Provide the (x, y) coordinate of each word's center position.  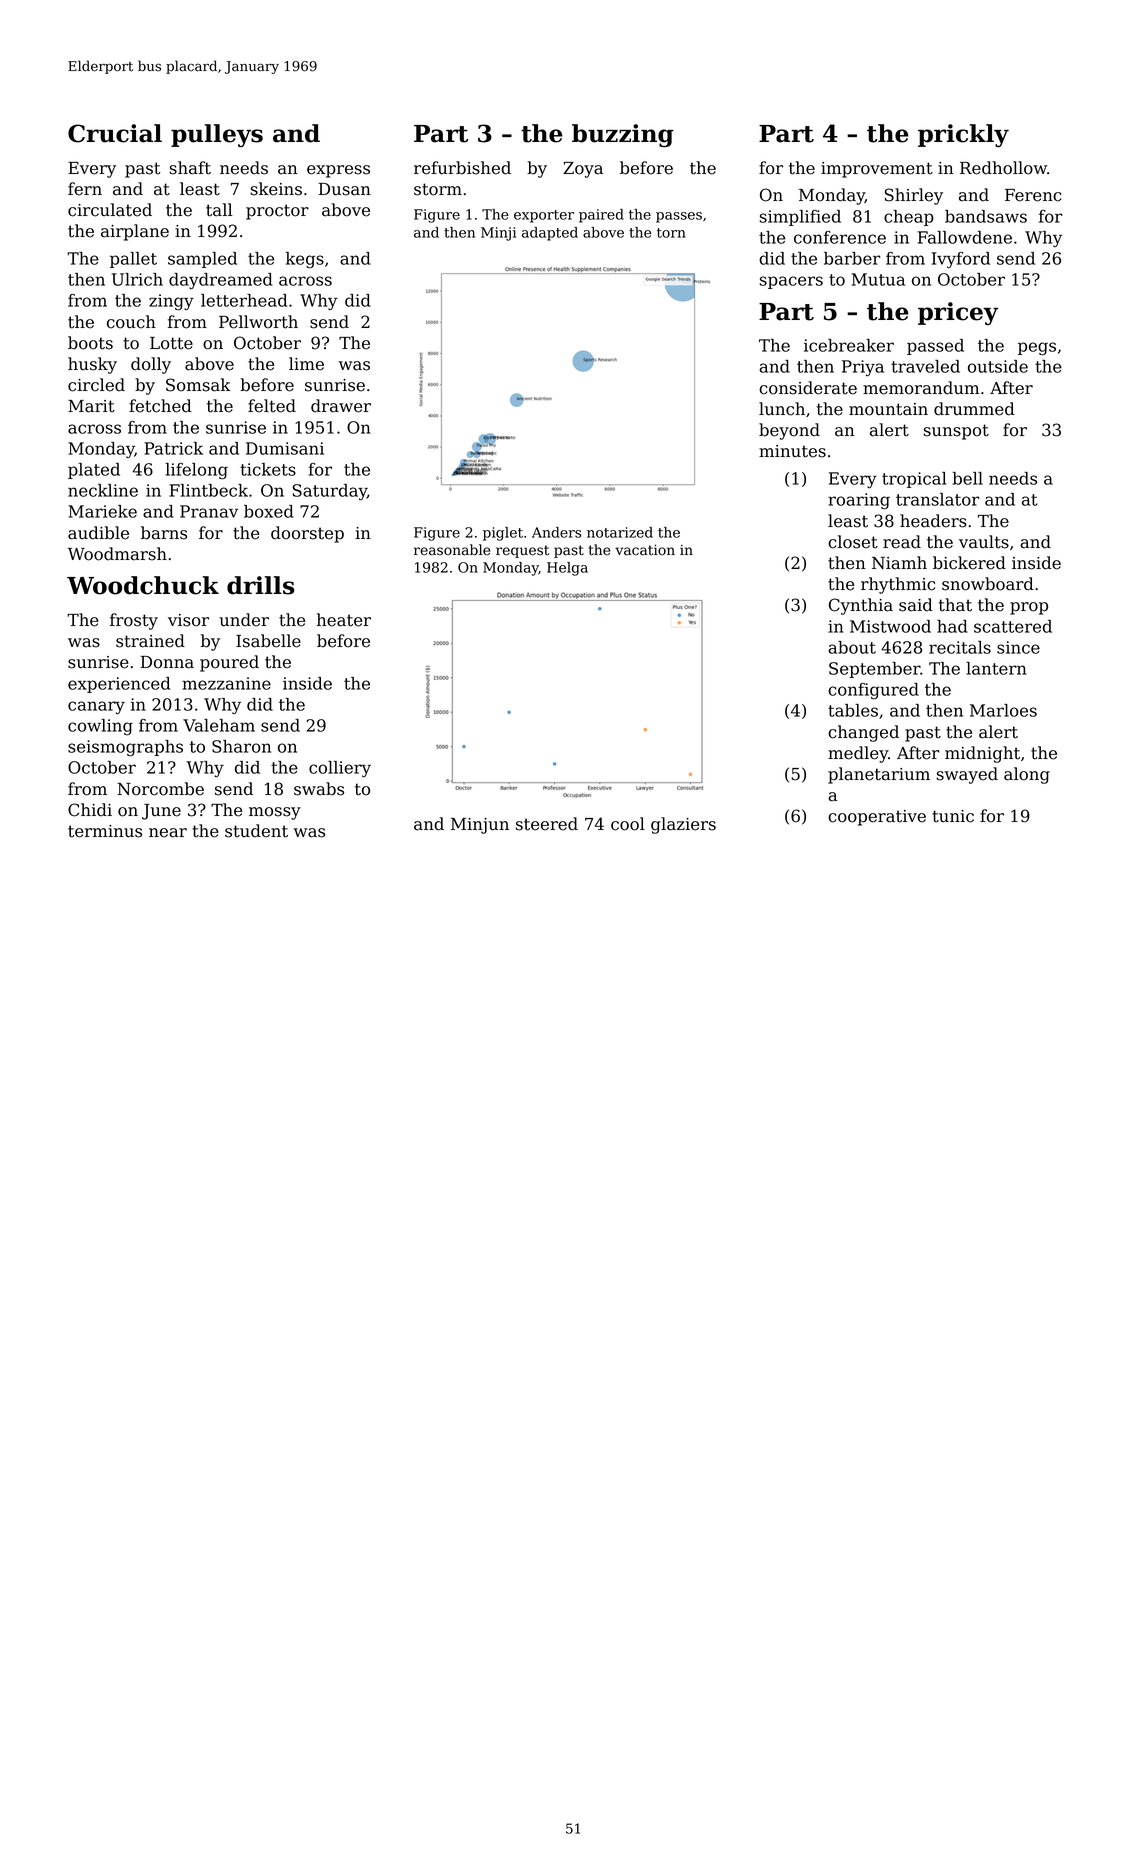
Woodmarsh (117, 554)
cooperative (877, 818)
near (168, 833)
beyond (789, 431)
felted (272, 406)
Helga (567, 569)
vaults (984, 542)
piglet (503, 534)
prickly (963, 135)
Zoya (583, 170)
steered (547, 824)
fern (85, 189)
